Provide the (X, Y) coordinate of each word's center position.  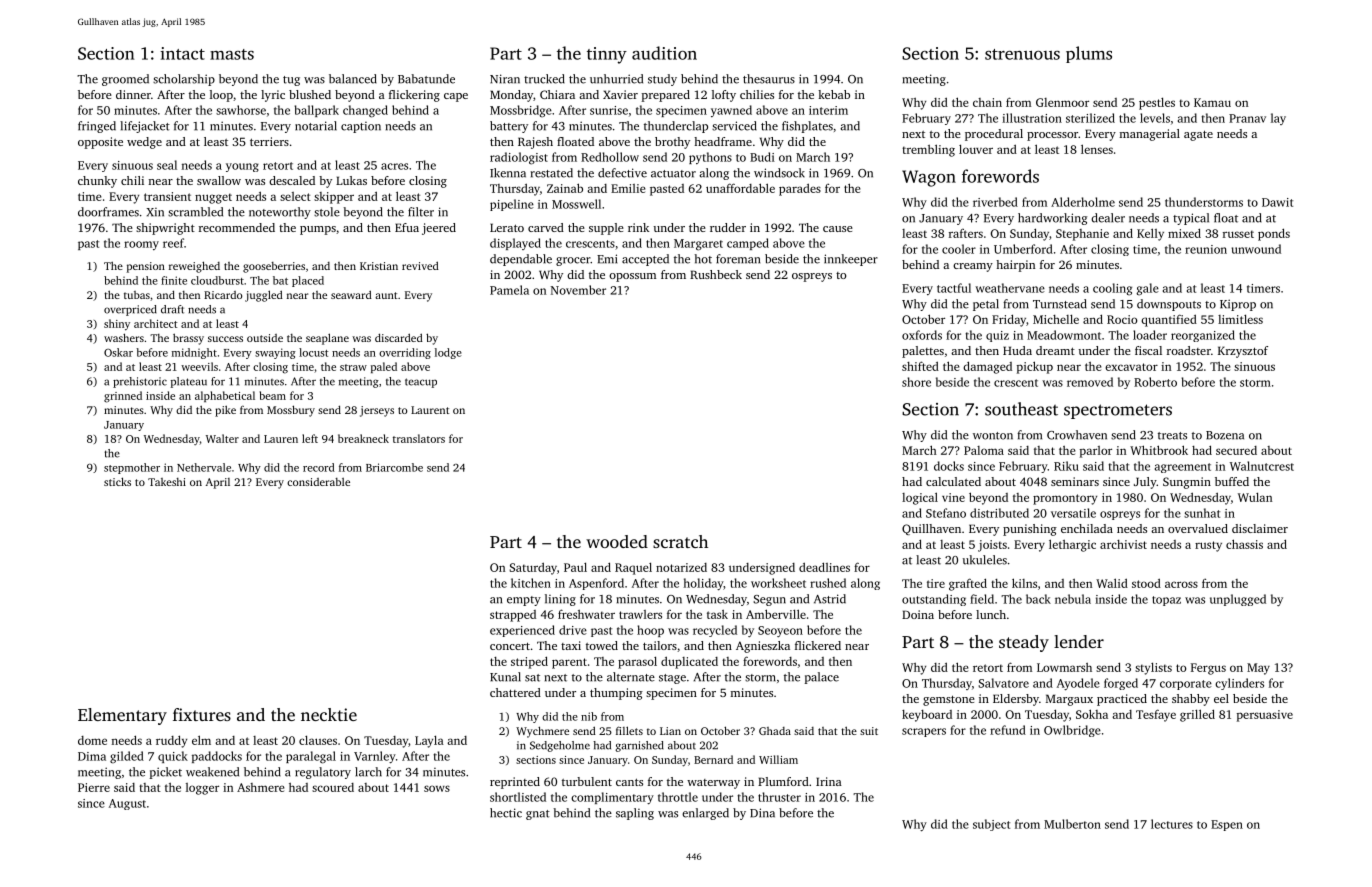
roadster (1189, 350)
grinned (123, 397)
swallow (219, 180)
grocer (573, 261)
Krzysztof (1243, 352)
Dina (762, 813)
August (127, 804)
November (578, 290)
